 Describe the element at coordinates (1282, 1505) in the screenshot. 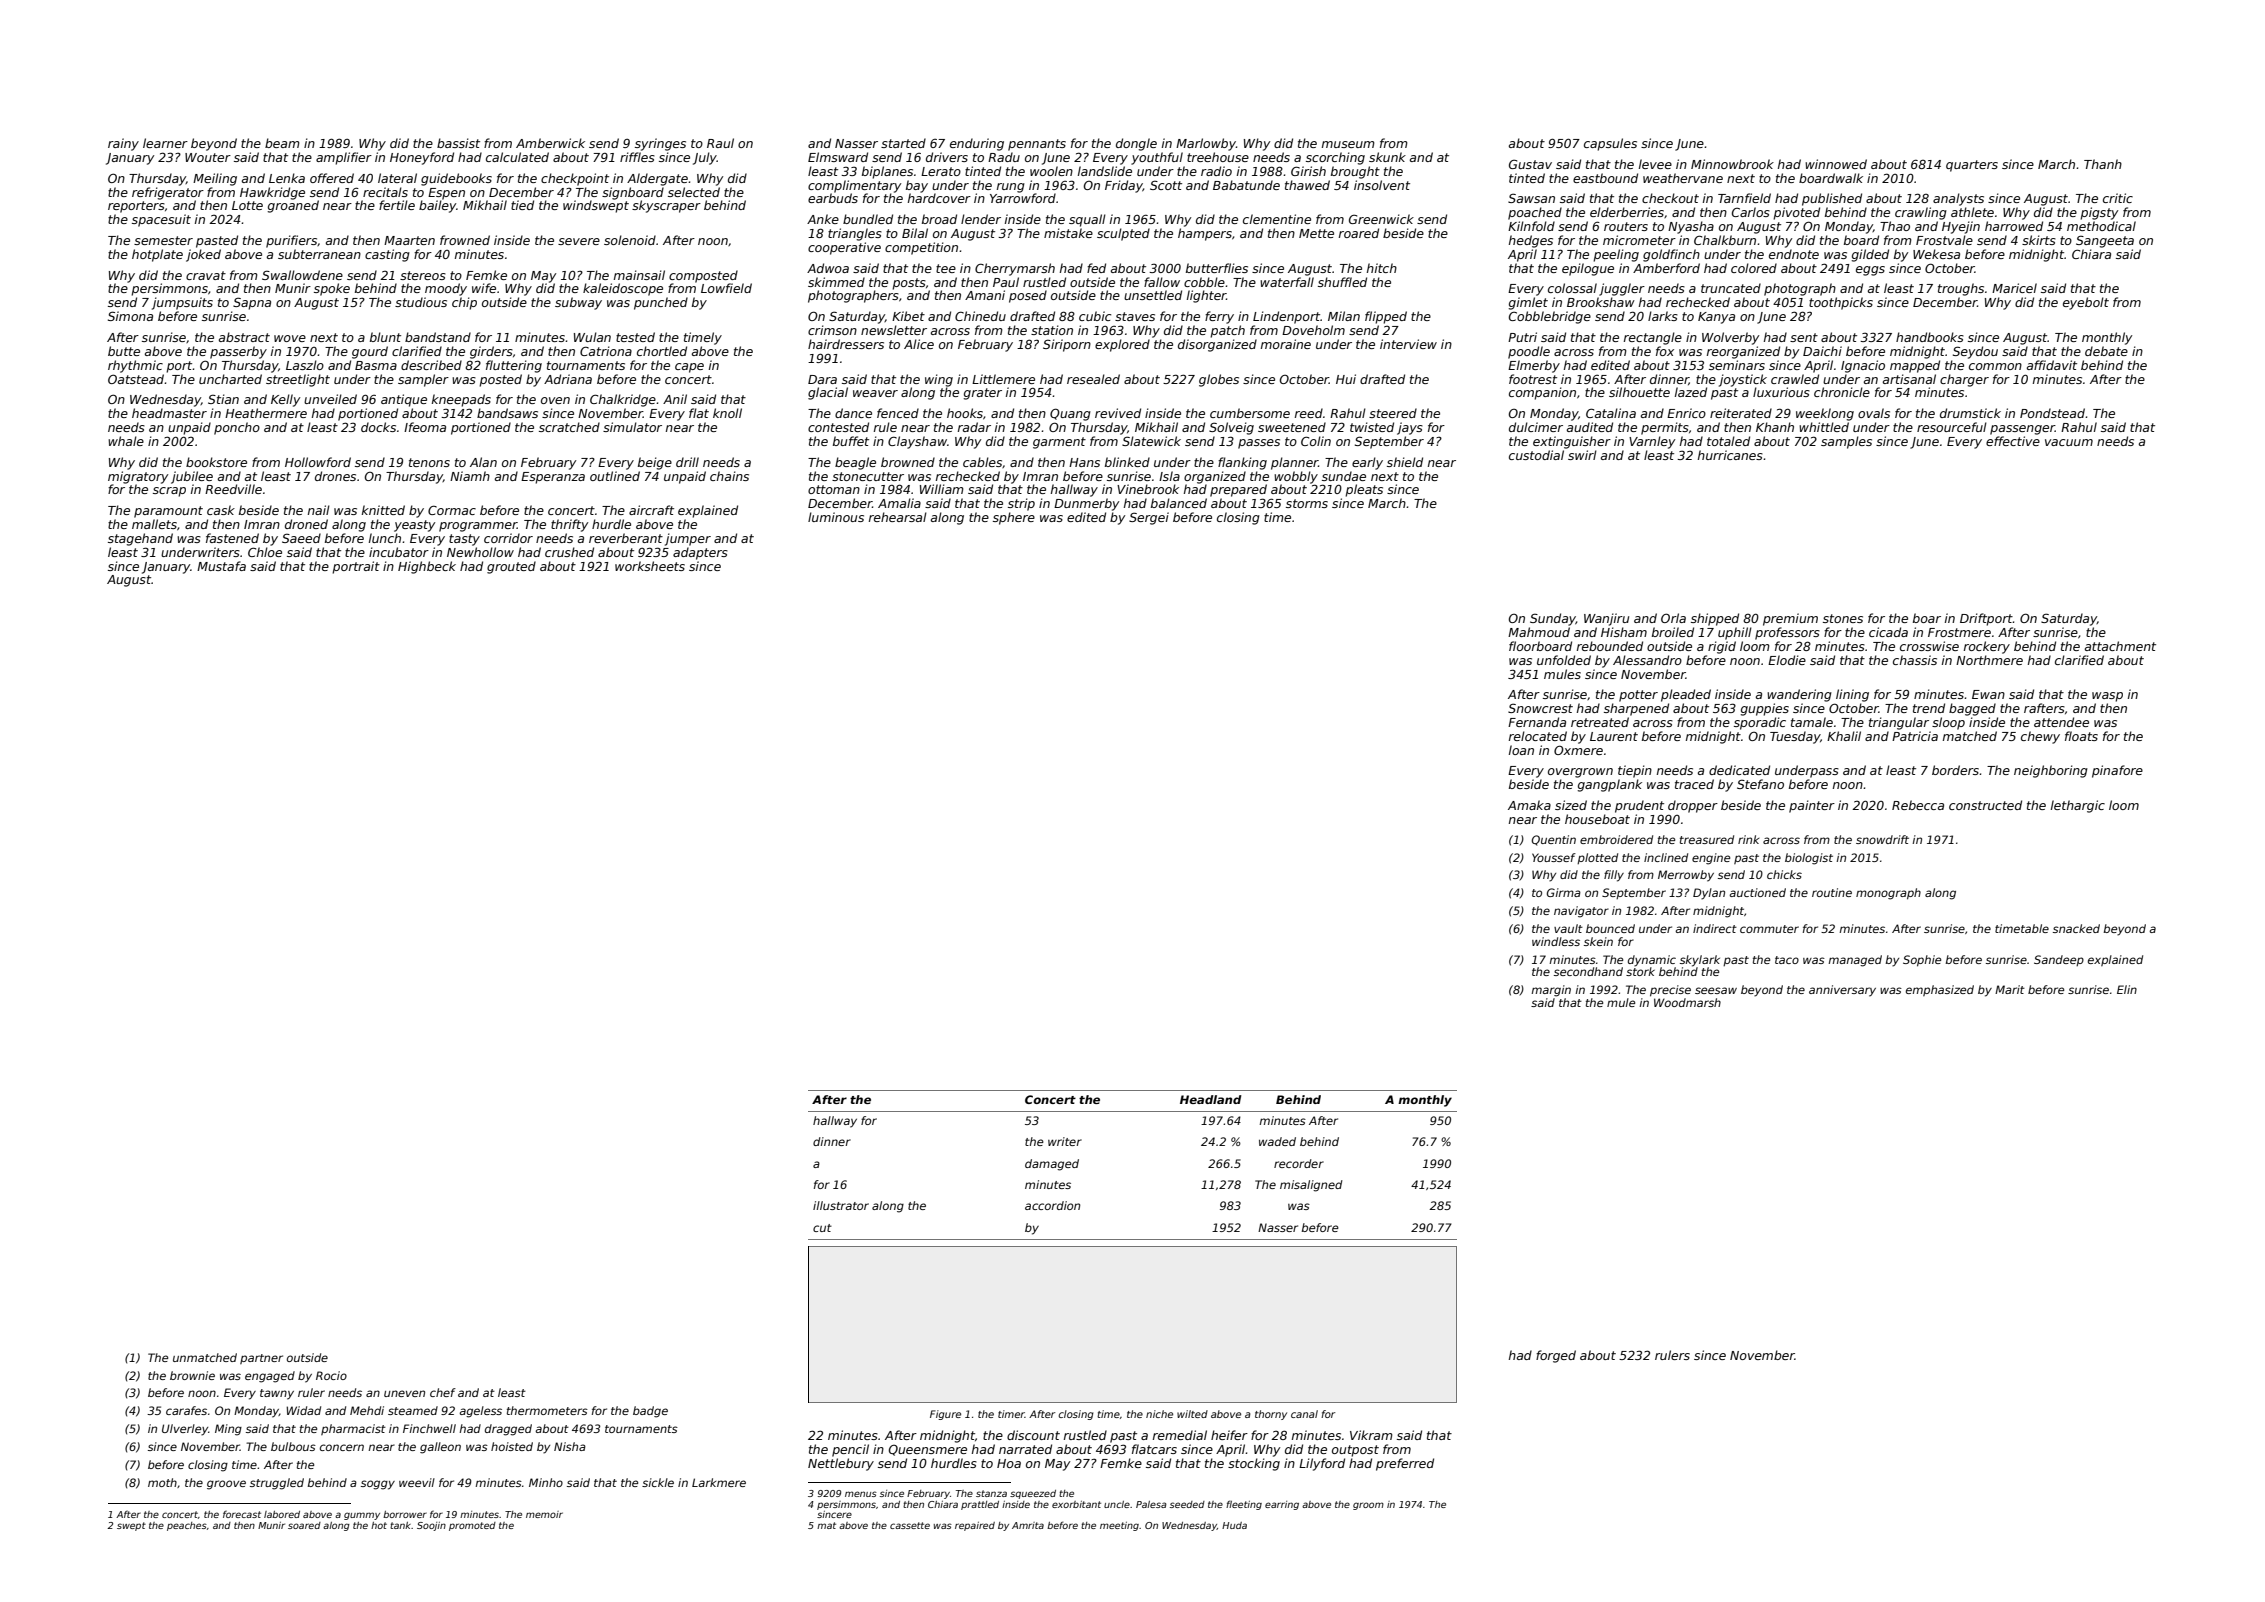

I see `earring` at that location.
